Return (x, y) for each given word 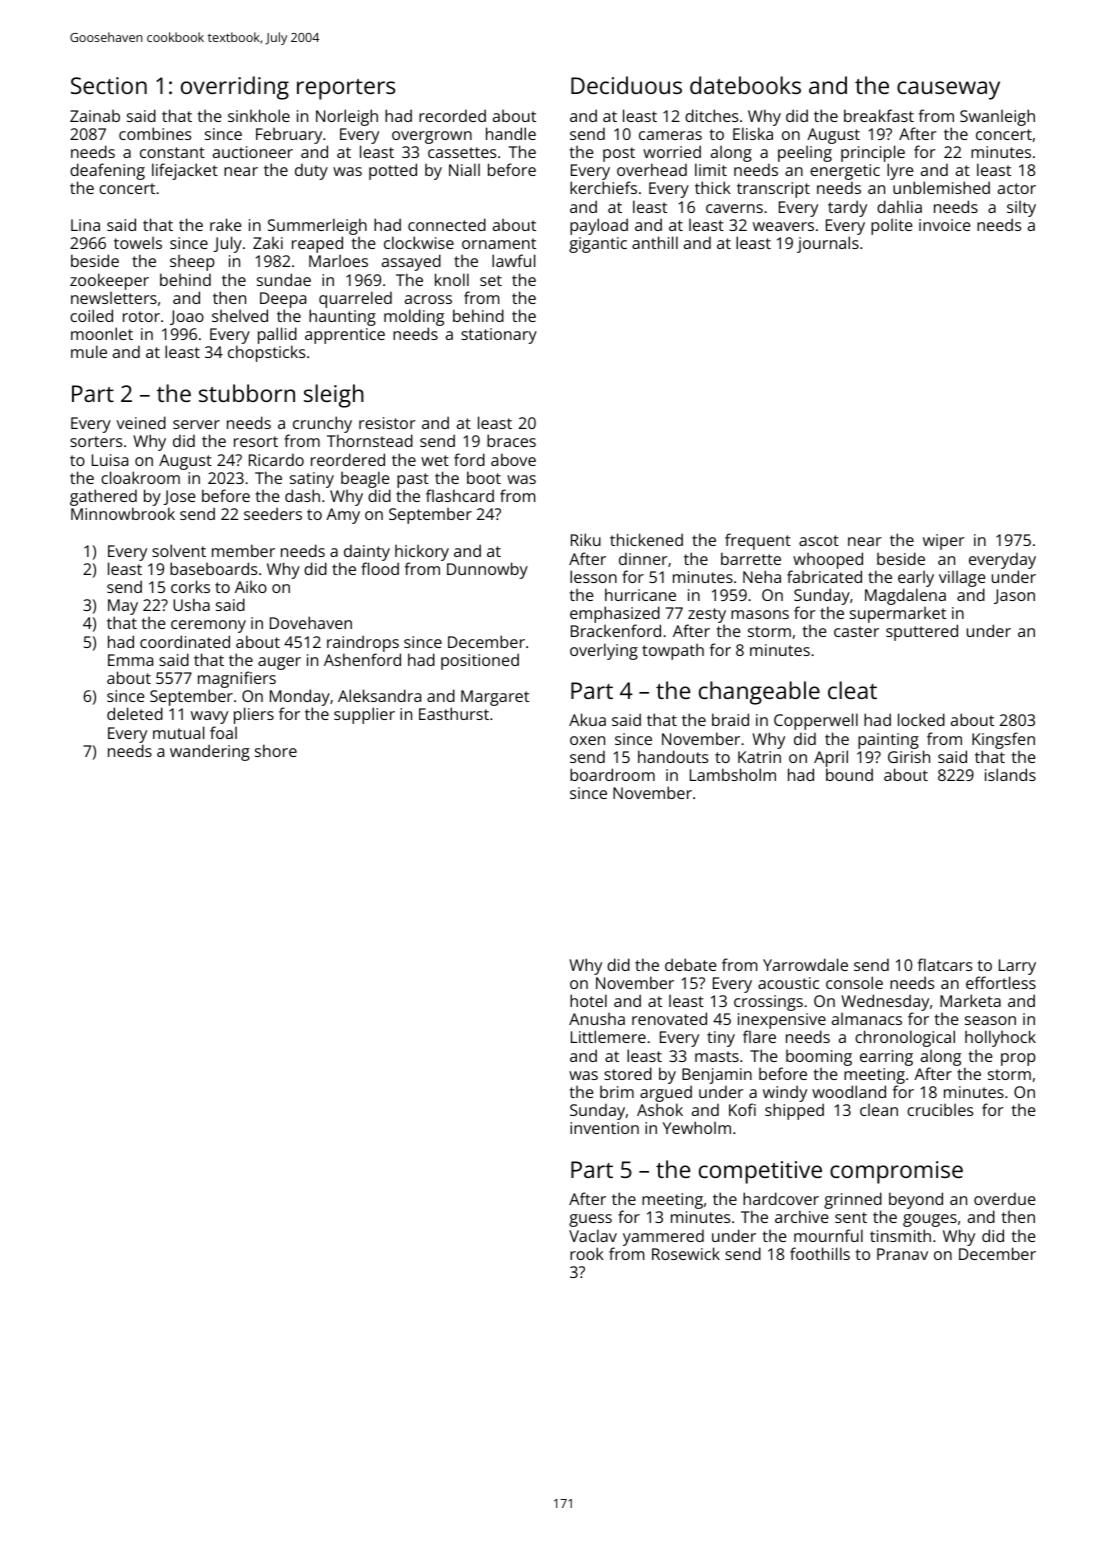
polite (892, 227)
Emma (130, 660)
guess (590, 1220)
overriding (235, 88)
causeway (948, 90)
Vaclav (593, 1235)
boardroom (612, 774)
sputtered (922, 632)
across (428, 299)
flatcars (945, 964)
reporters (346, 89)
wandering (210, 752)
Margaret (495, 698)
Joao (187, 317)
